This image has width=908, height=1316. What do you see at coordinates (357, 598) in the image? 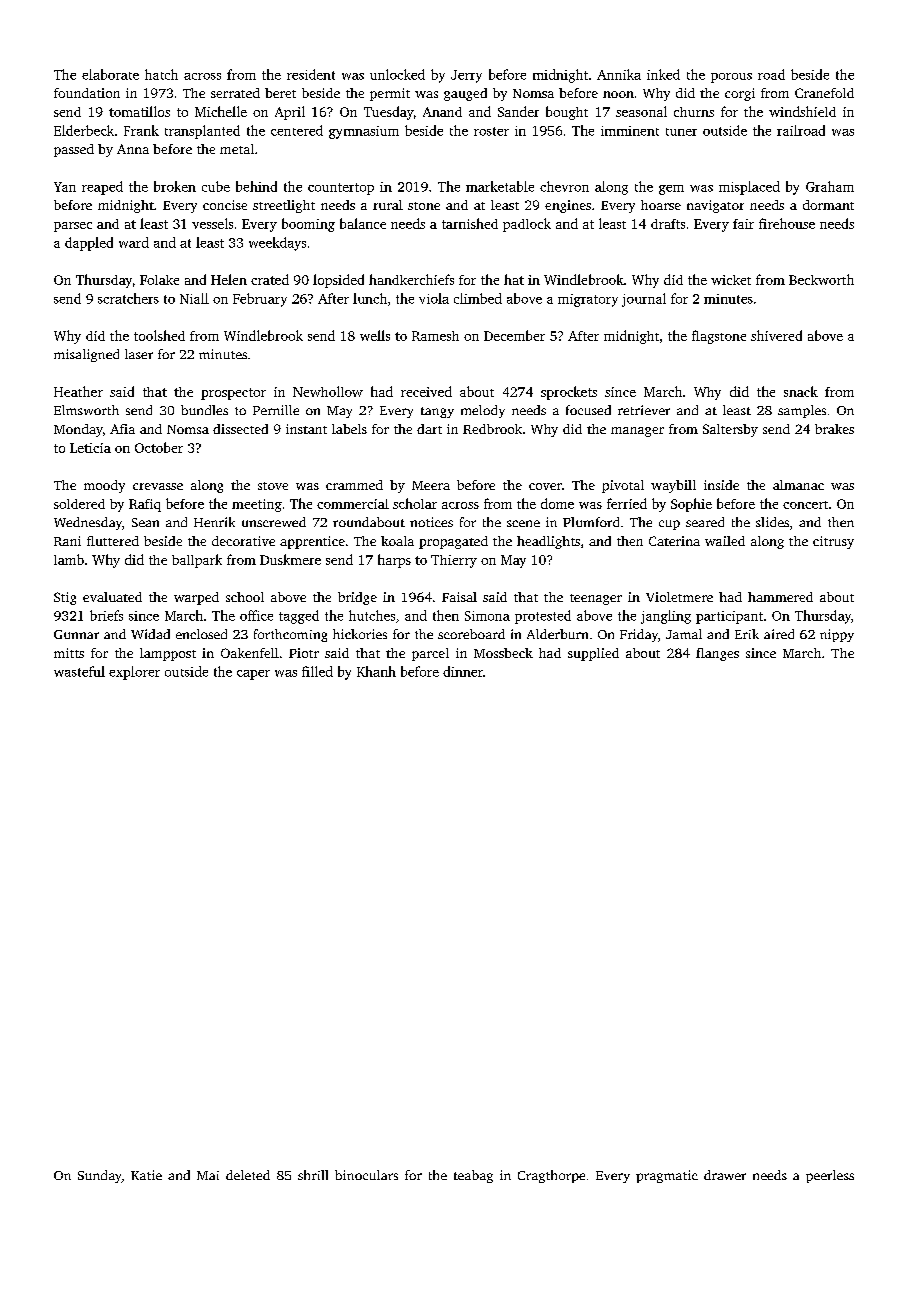
I see `bridge` at bounding box center [357, 598].
